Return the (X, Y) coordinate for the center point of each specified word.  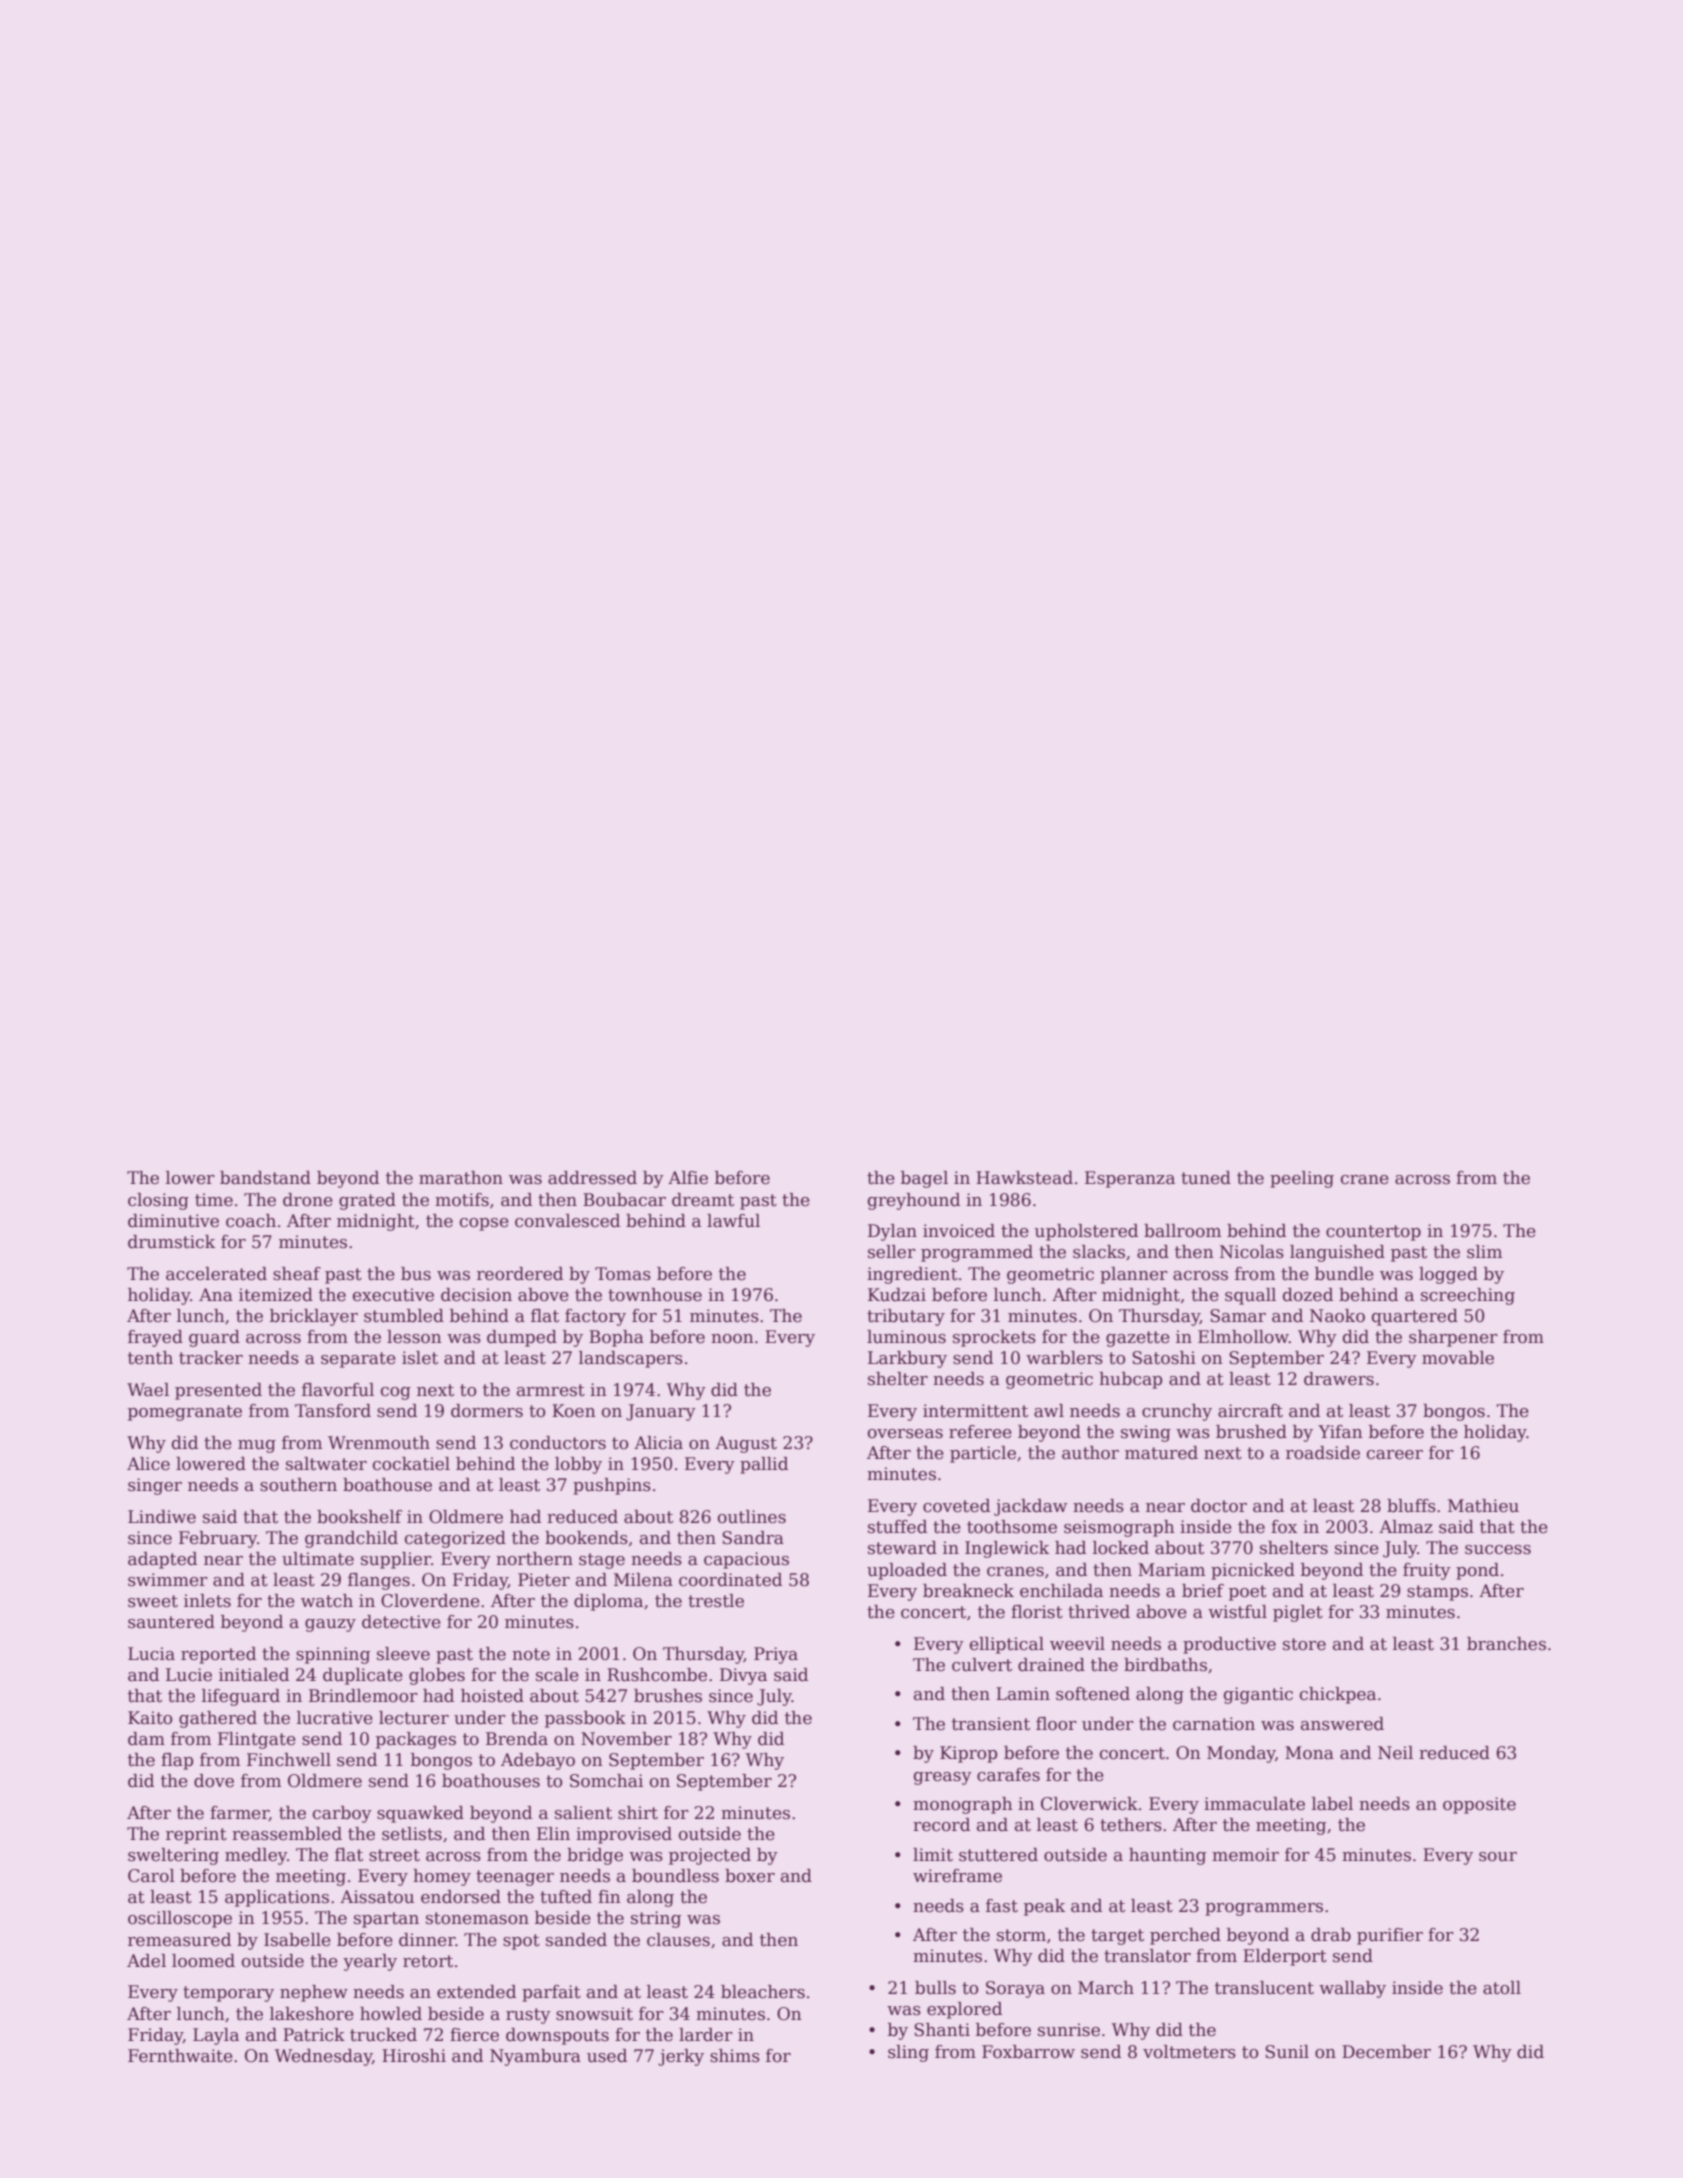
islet (420, 1358)
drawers (1339, 1379)
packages (416, 1740)
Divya (743, 1676)
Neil (1395, 1753)
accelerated (216, 1274)
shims (735, 2056)
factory (595, 1317)
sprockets (994, 1338)
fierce (474, 2035)
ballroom (1182, 1231)
